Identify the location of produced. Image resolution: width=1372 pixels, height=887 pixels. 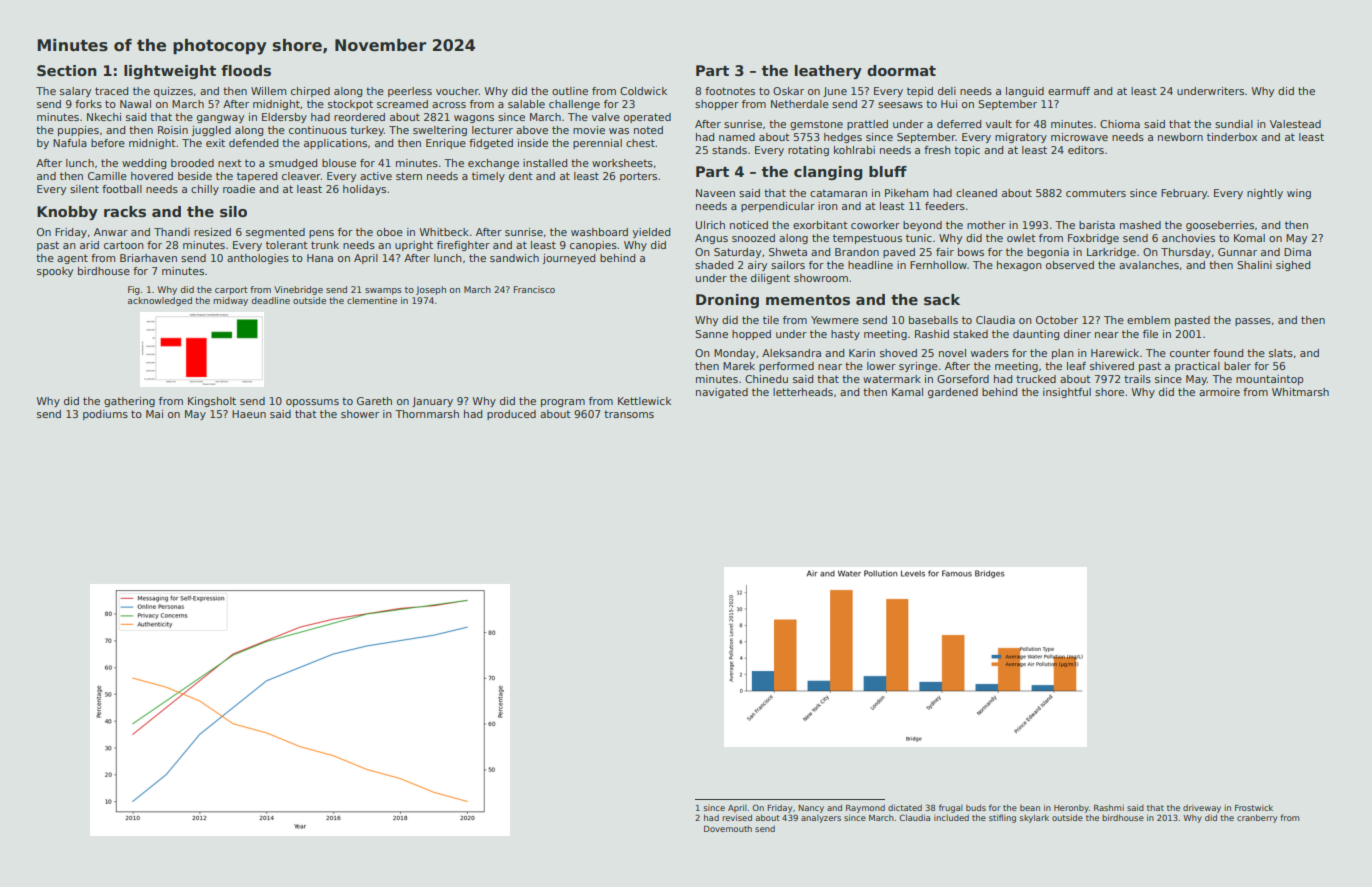
(511, 415).
